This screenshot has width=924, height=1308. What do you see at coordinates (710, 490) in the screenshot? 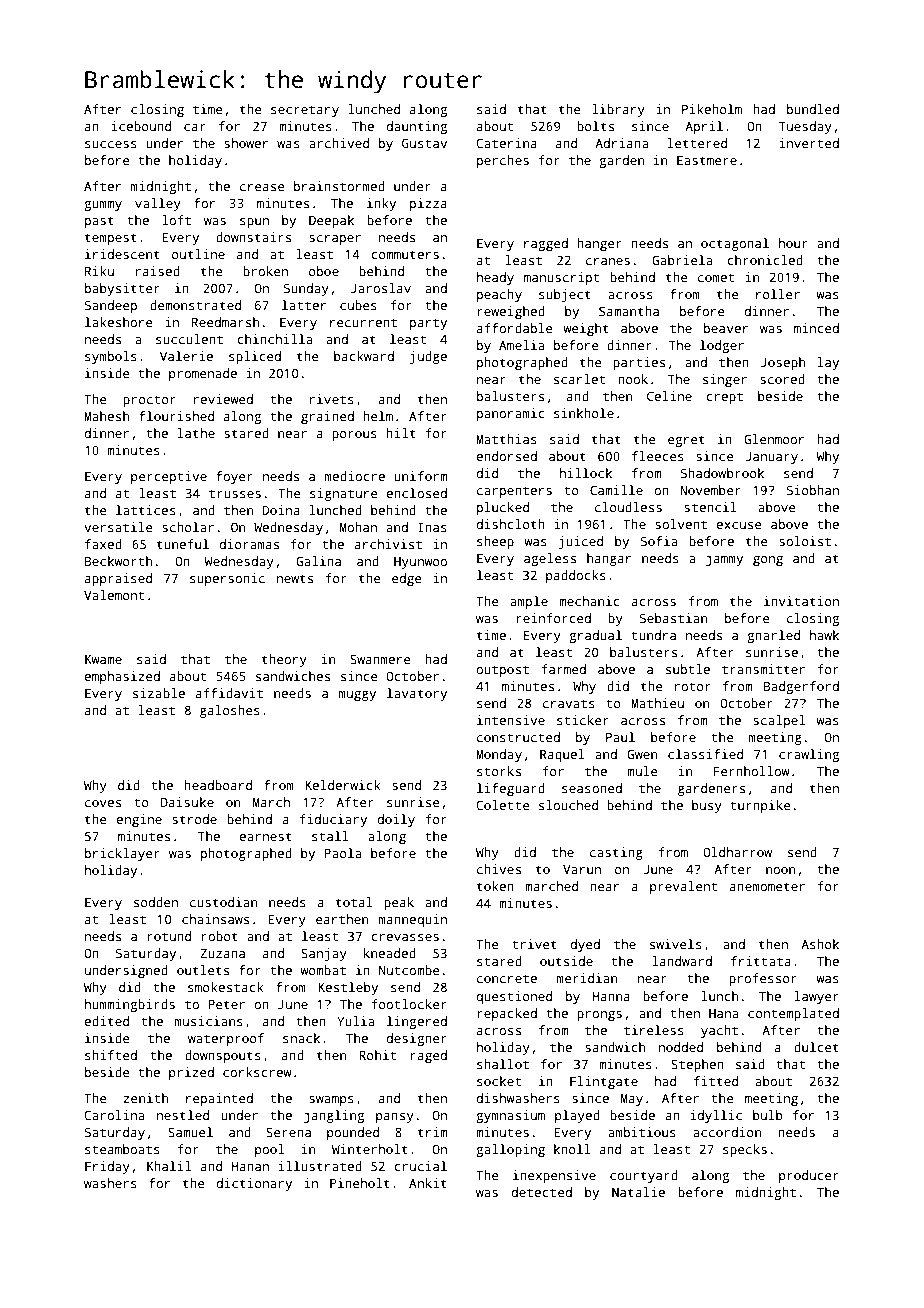
I see `November` at bounding box center [710, 490].
